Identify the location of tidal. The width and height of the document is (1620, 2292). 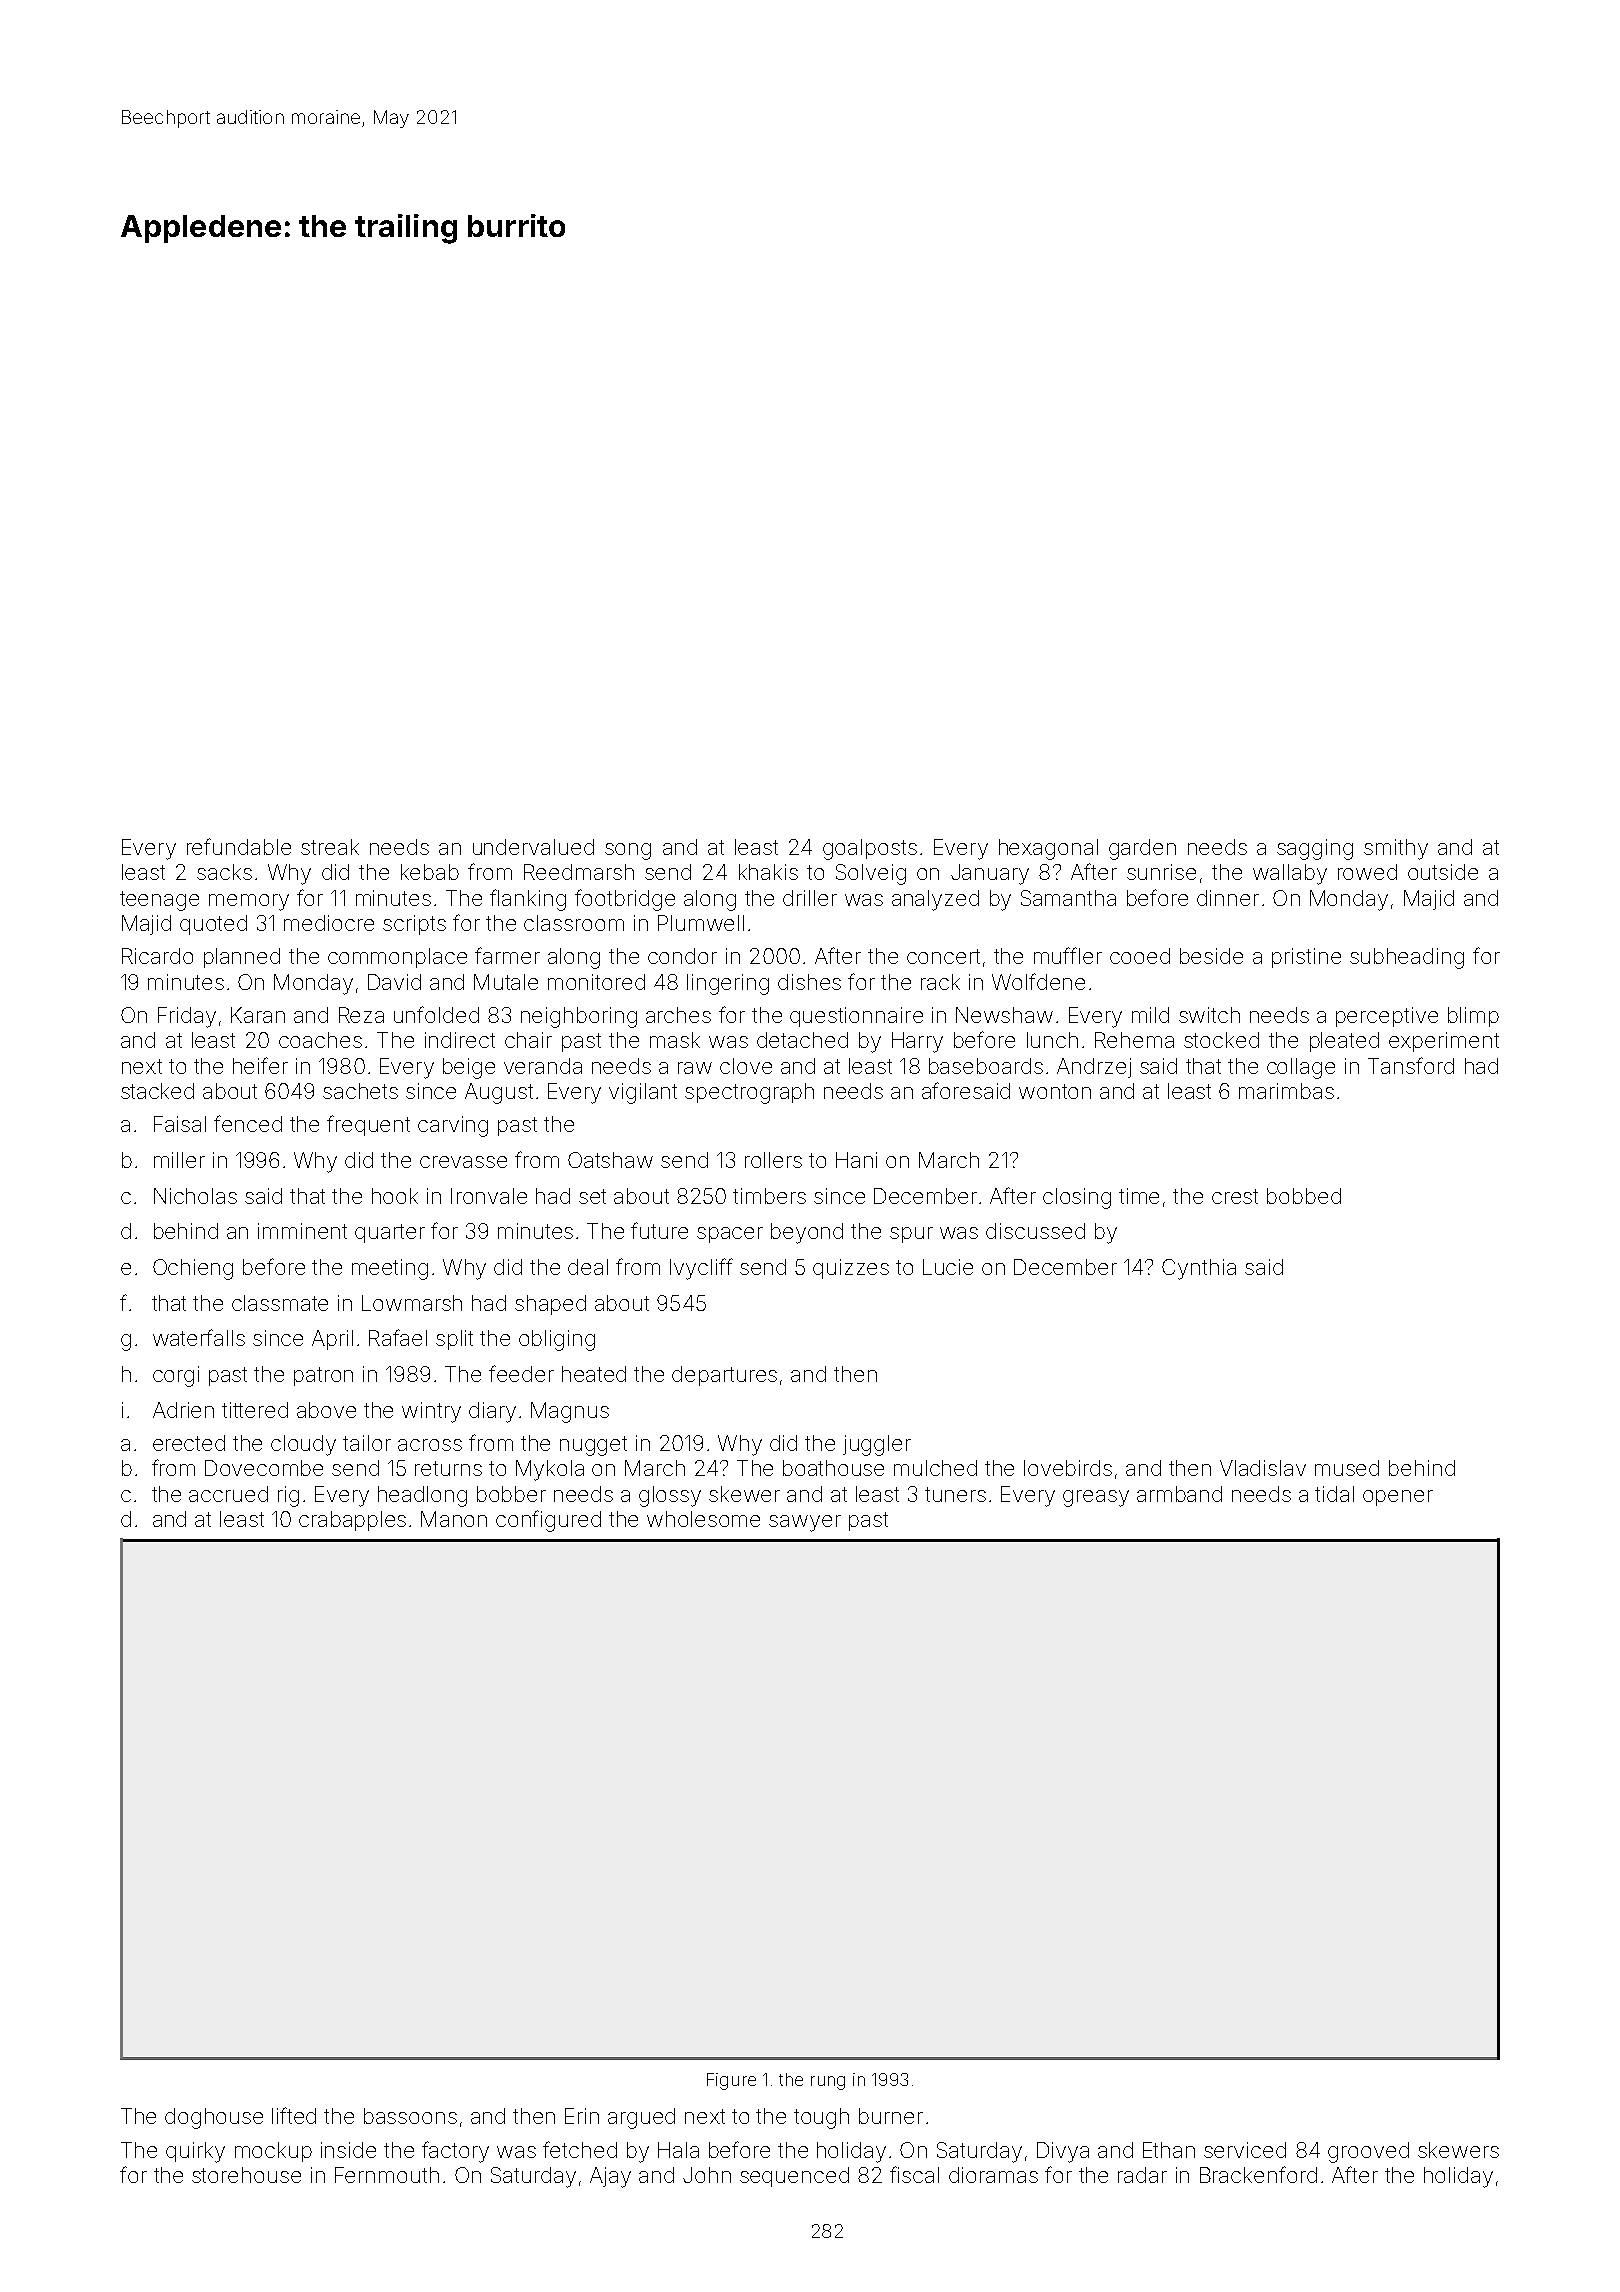
(1334, 1494).
